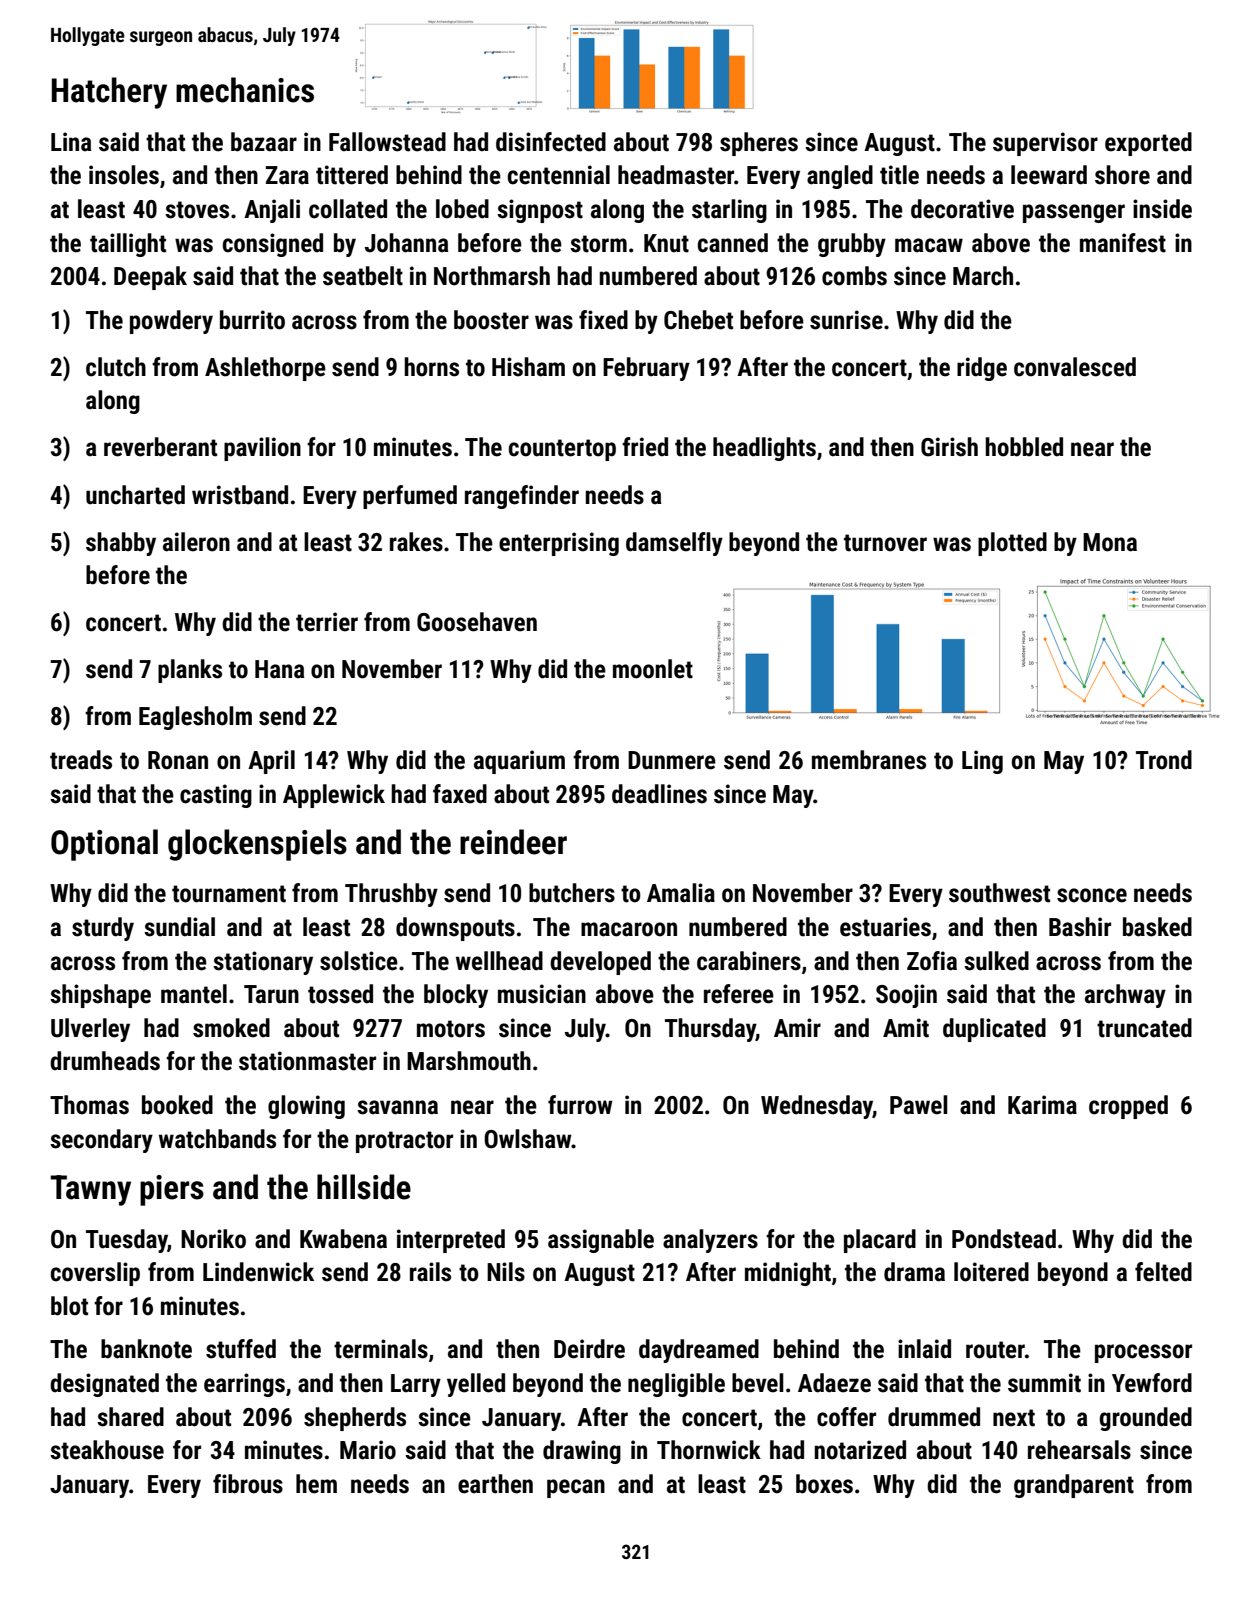 The height and width of the screenshot is (1609, 1243). What do you see at coordinates (340, 994) in the screenshot?
I see `tossed` at bounding box center [340, 994].
